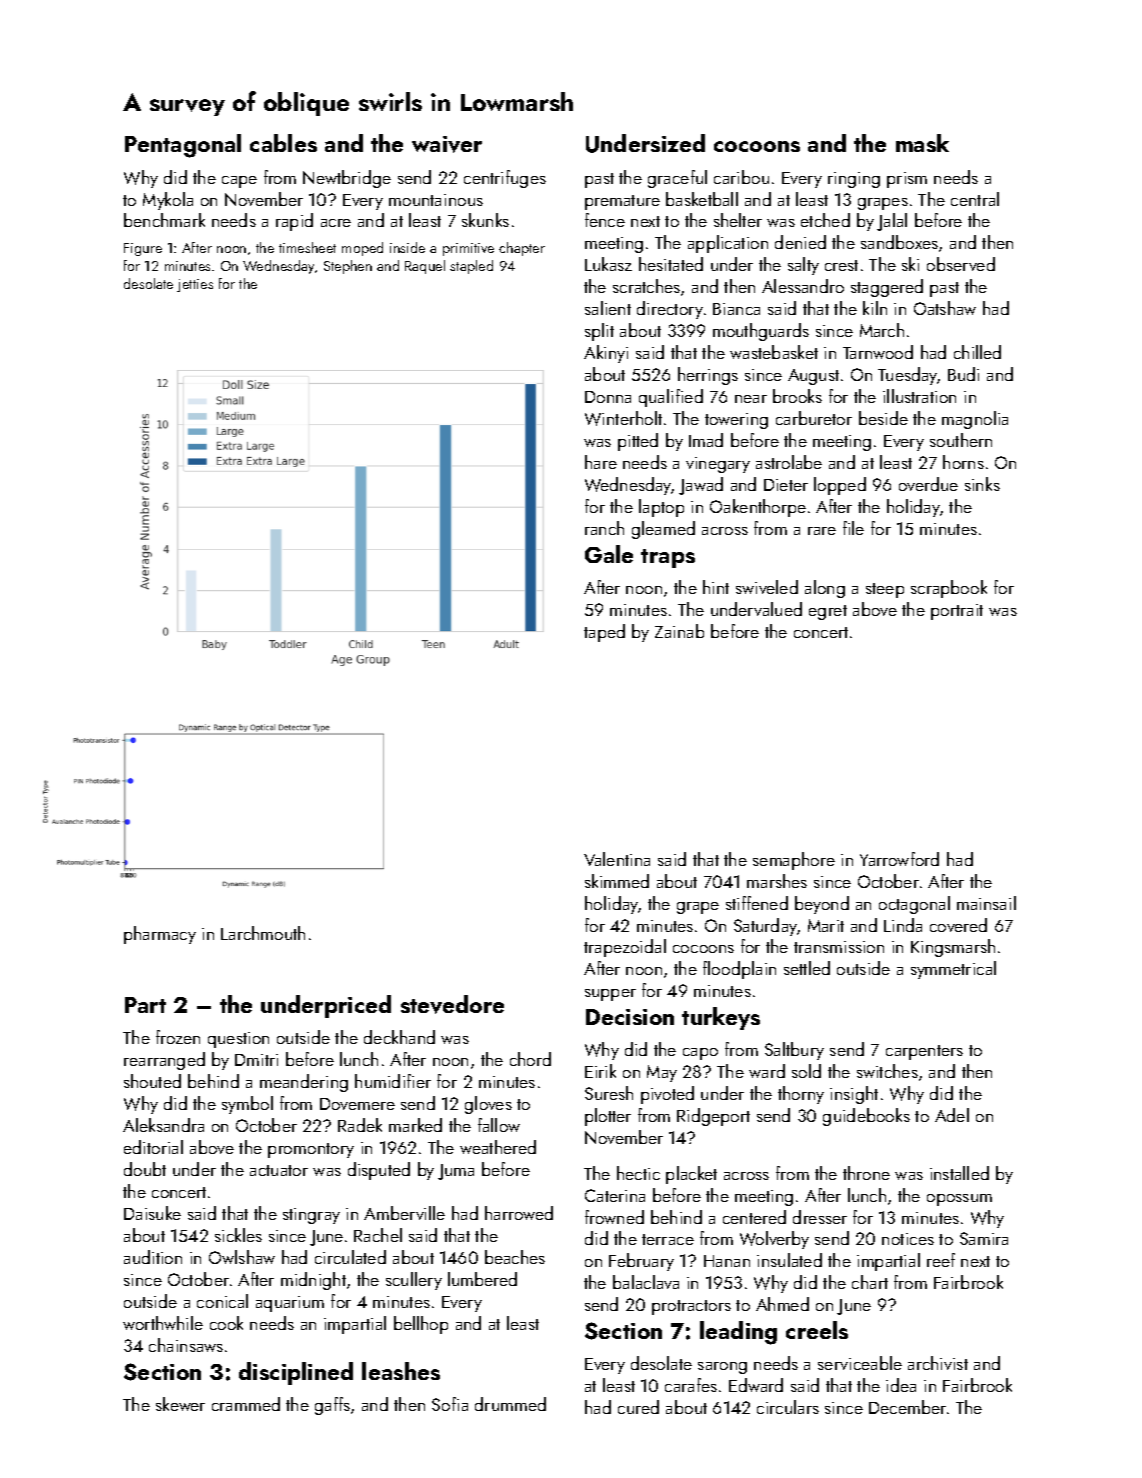  I want to click on Adel, so click(952, 1115).
